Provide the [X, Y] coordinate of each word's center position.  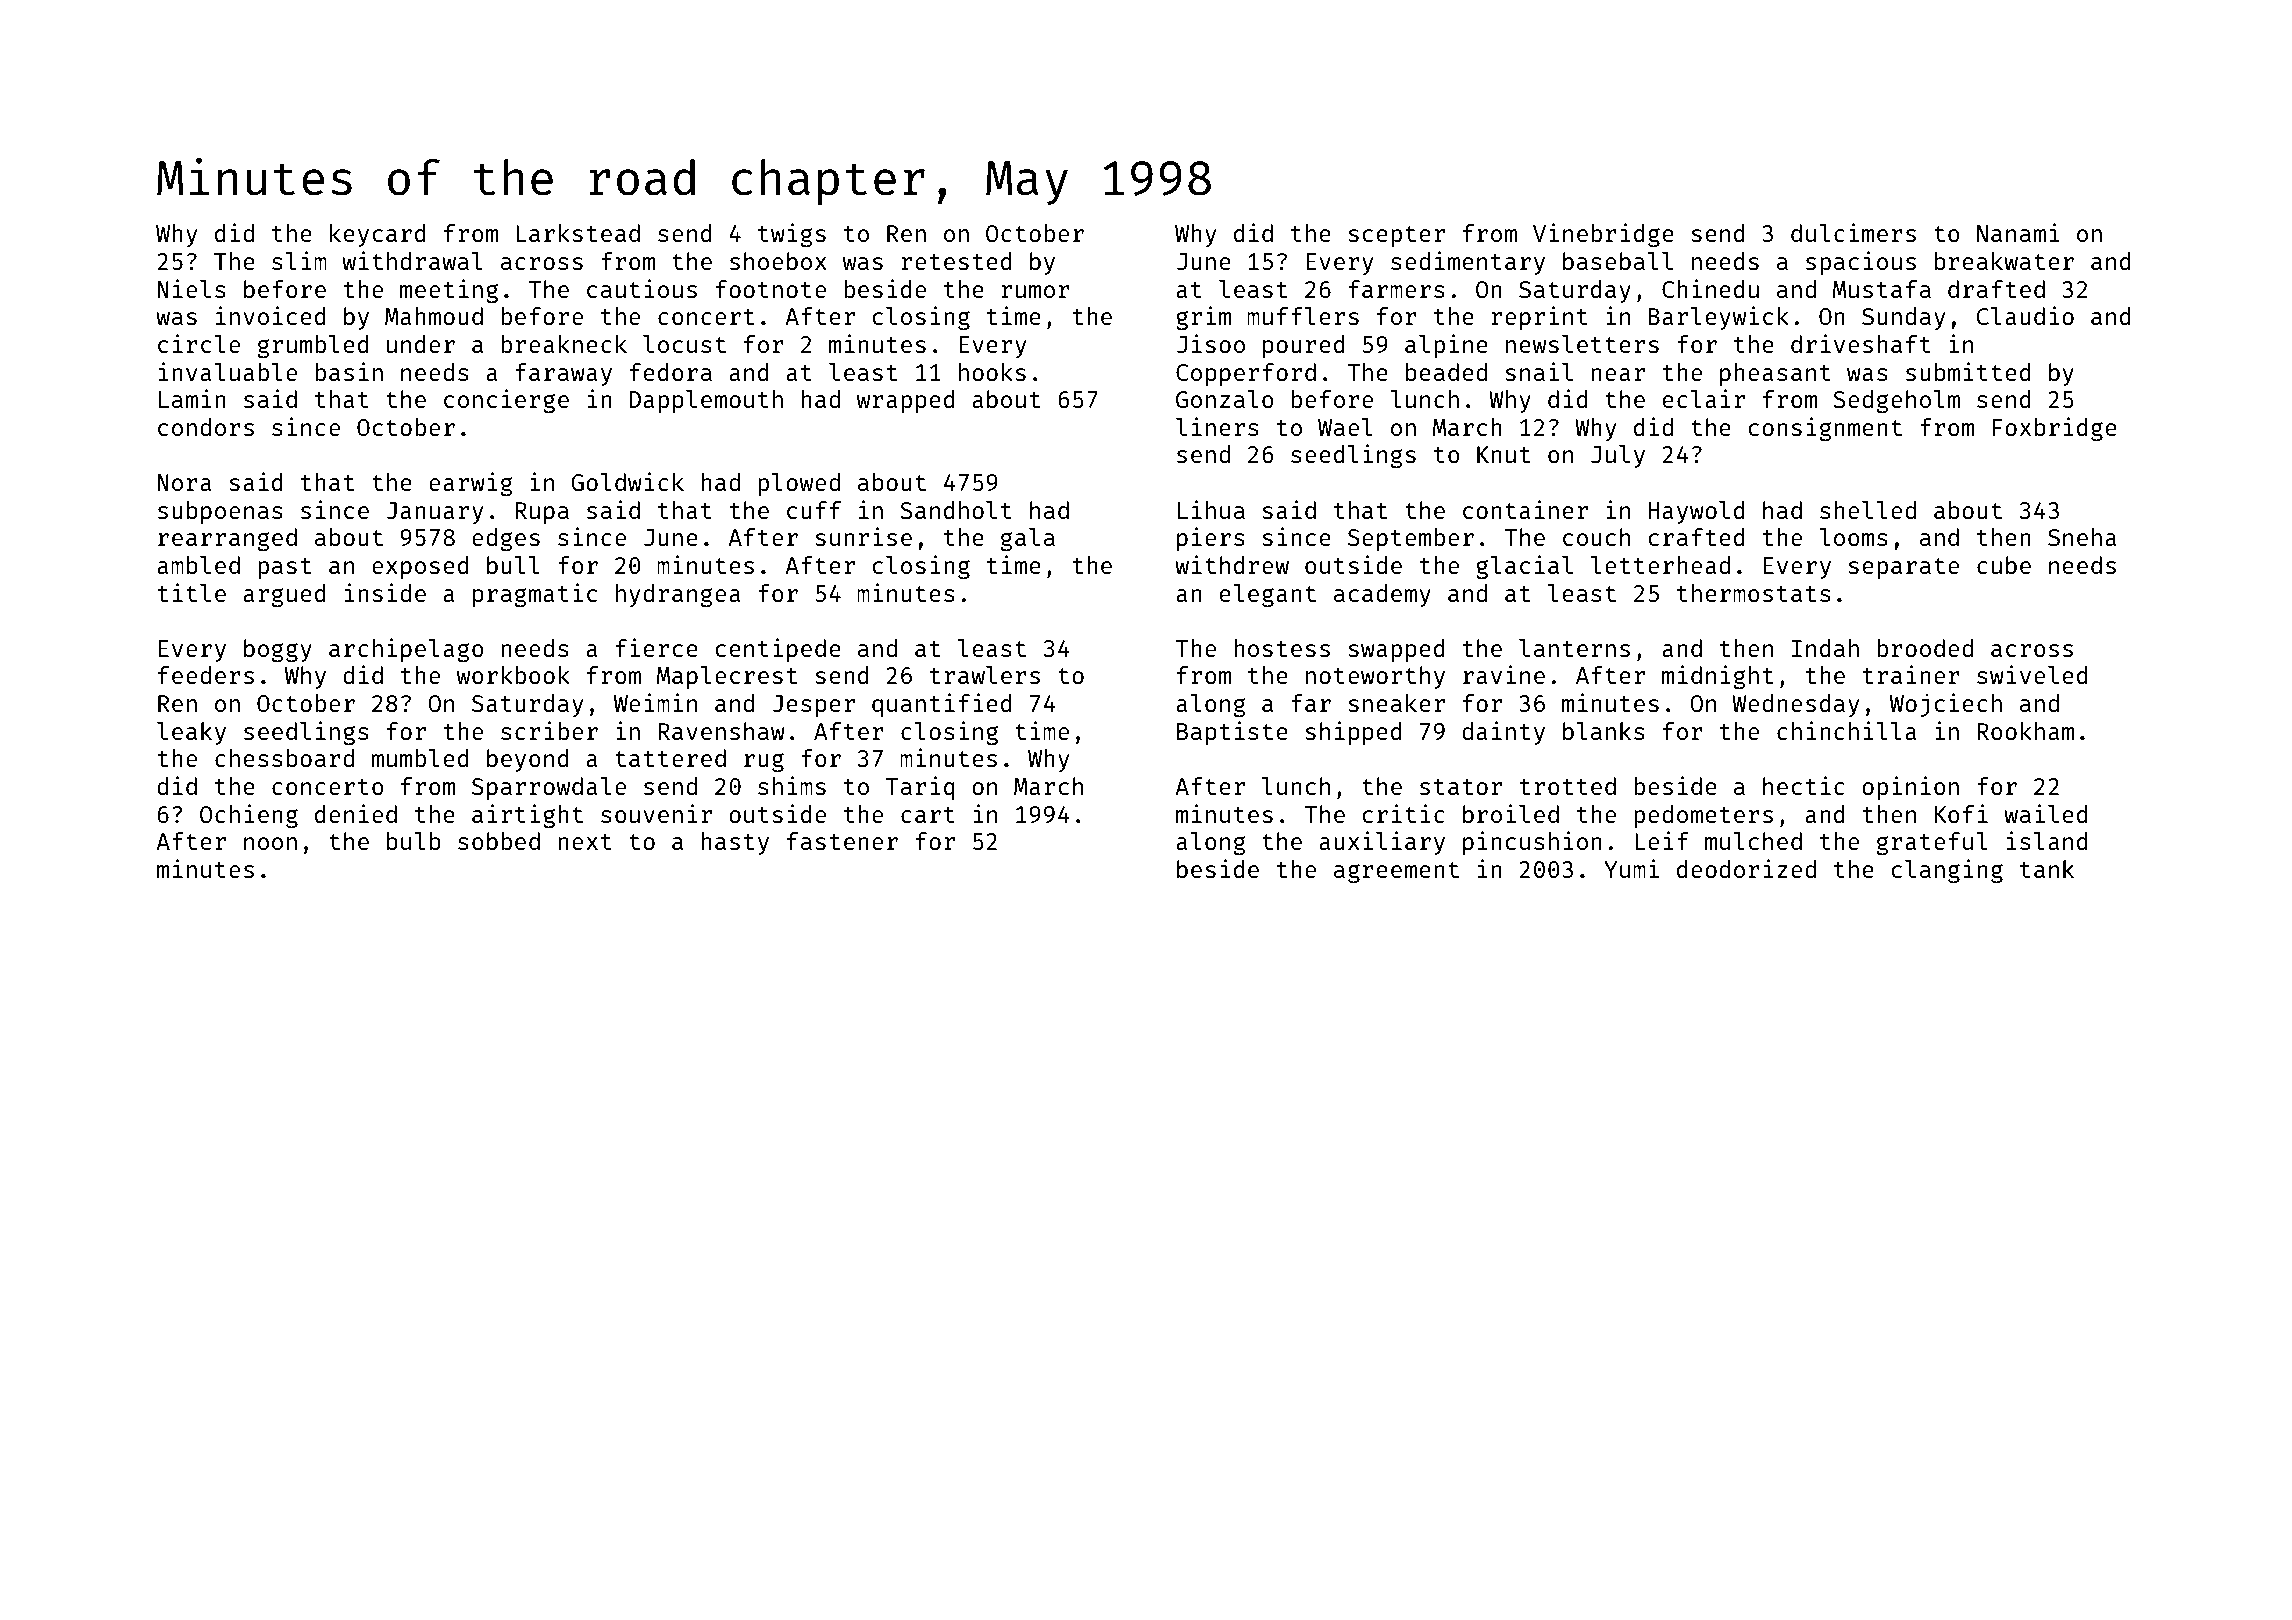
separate [1903, 568]
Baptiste [1232, 733]
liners [1217, 426]
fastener [842, 841]
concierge [506, 401]
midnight [1717, 677]
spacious [1861, 263]
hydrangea [678, 595]
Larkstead [578, 233]
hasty [735, 843]
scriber [549, 730]
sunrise [863, 536]
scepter [1396, 236]
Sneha [2082, 537]
